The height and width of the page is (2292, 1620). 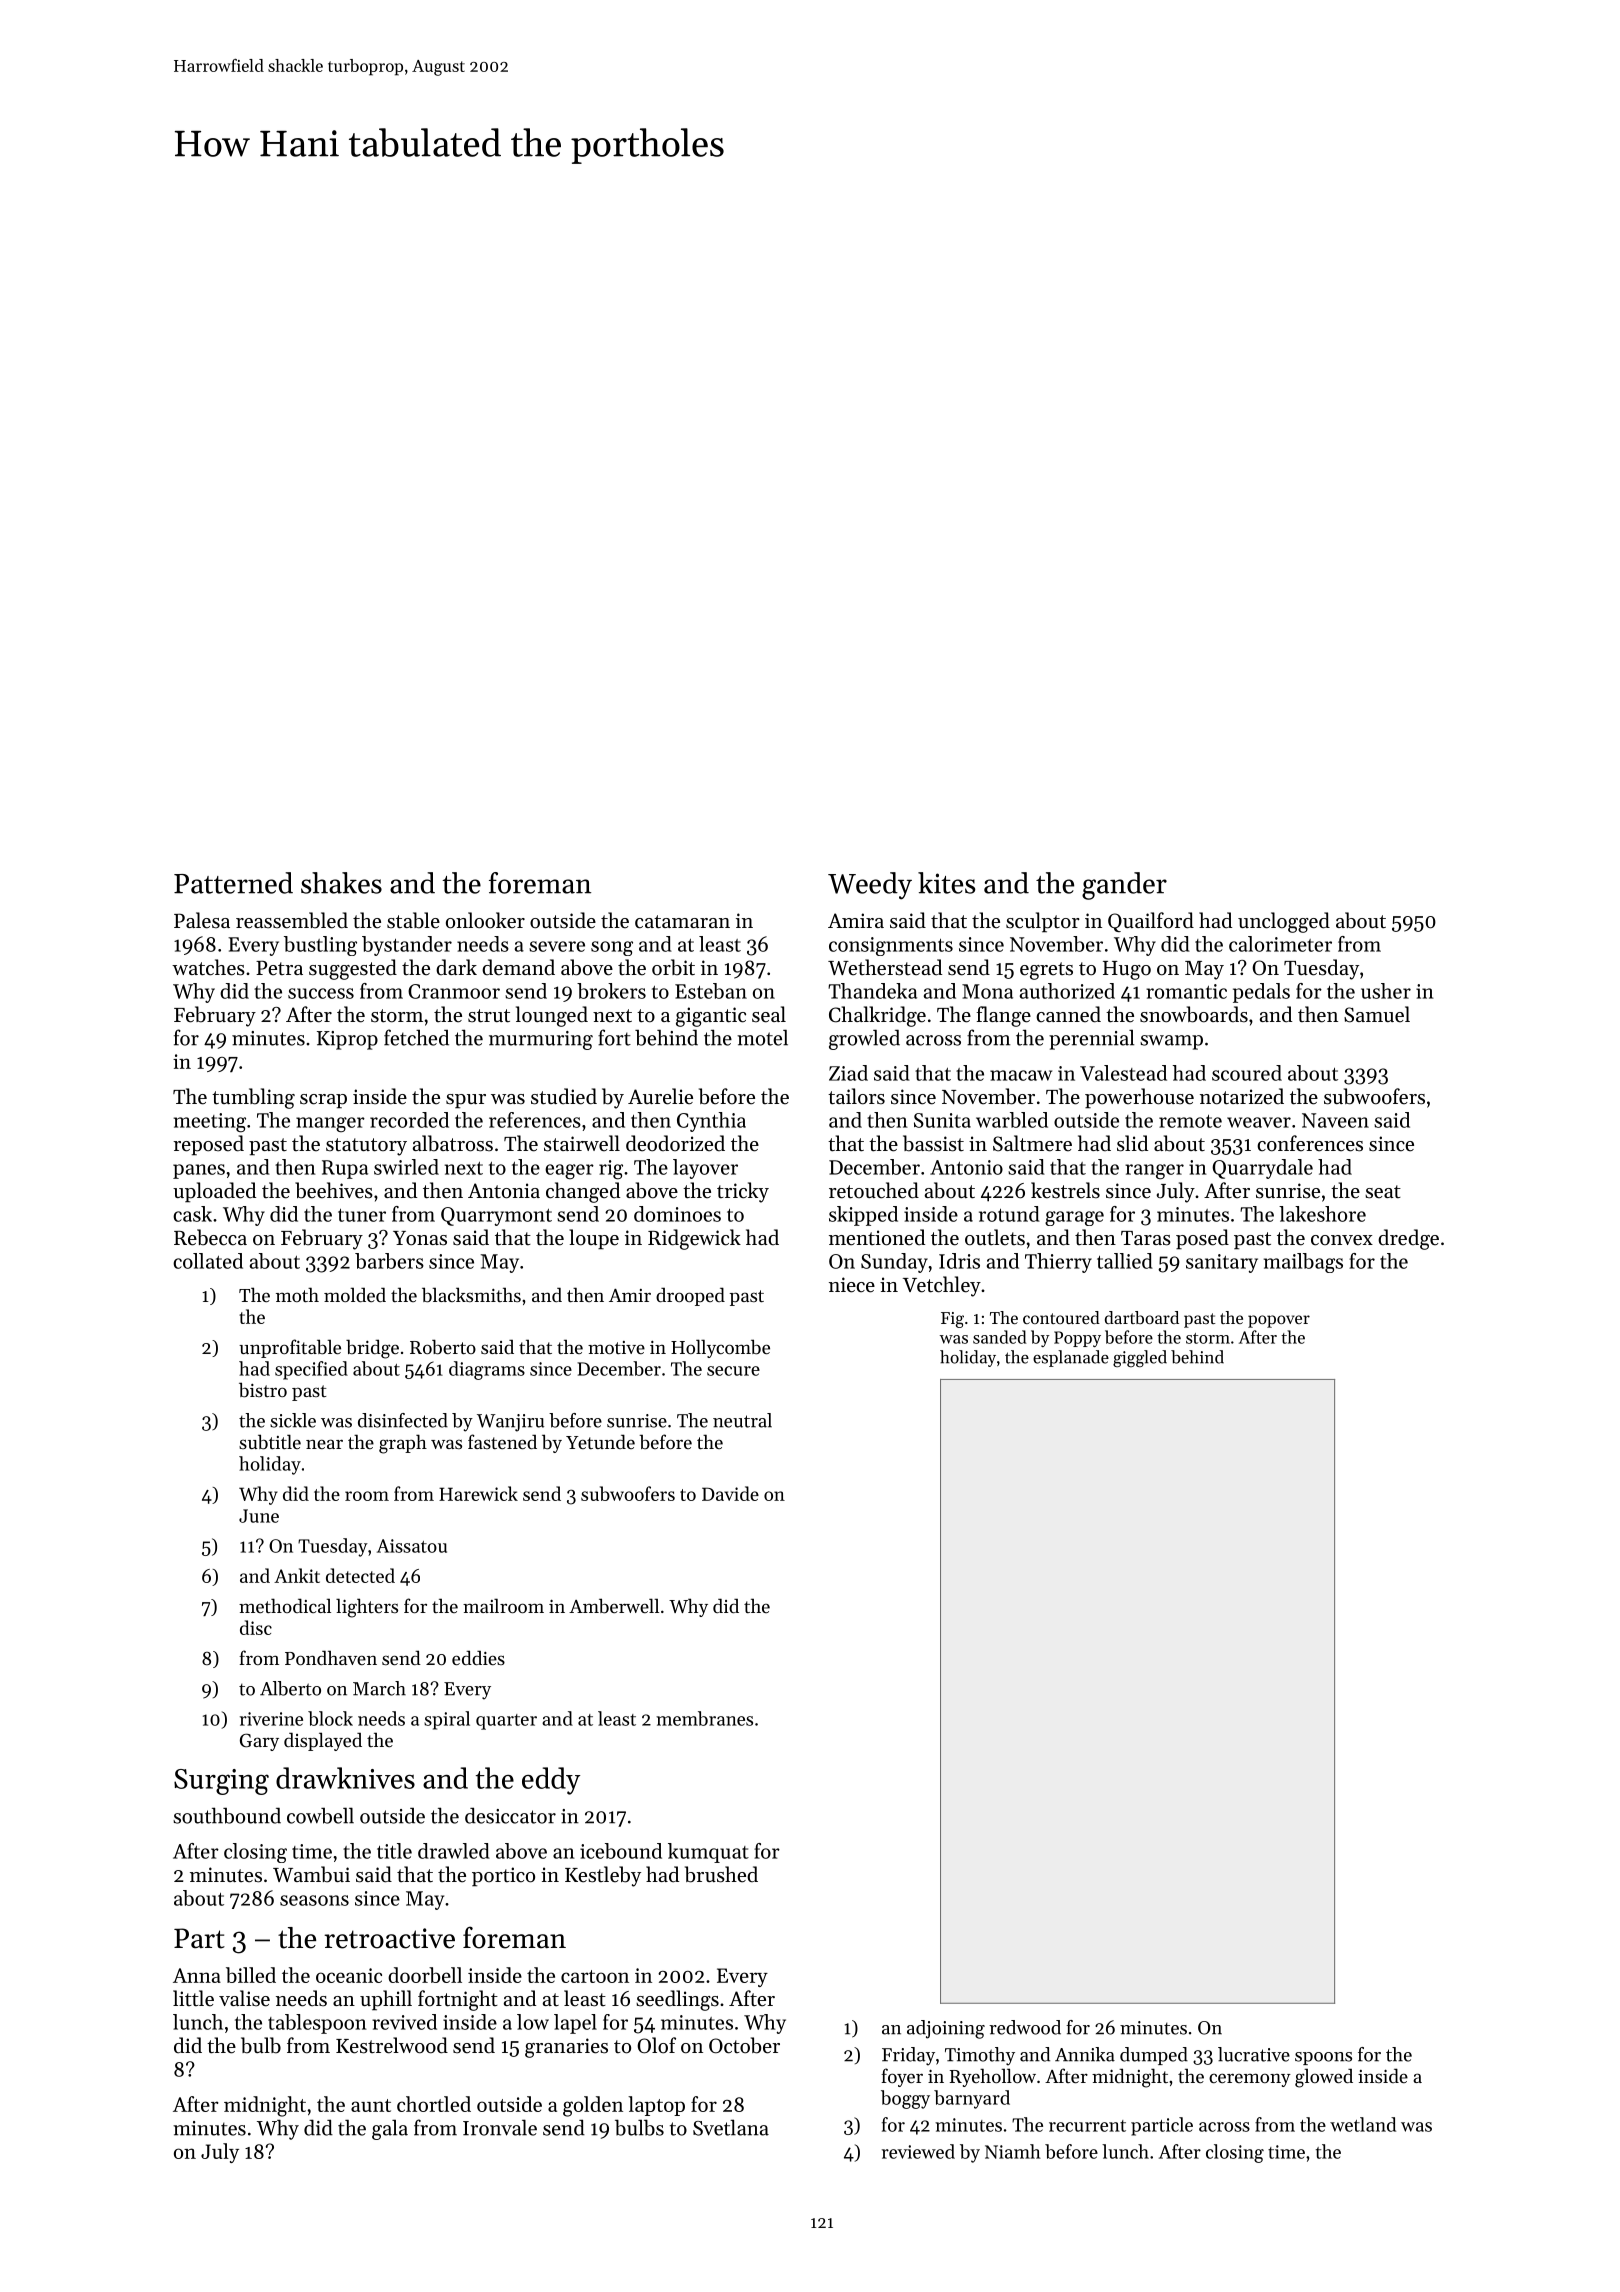 What do you see at coordinates (1323, 2058) in the page?
I see `spoons` at bounding box center [1323, 2058].
